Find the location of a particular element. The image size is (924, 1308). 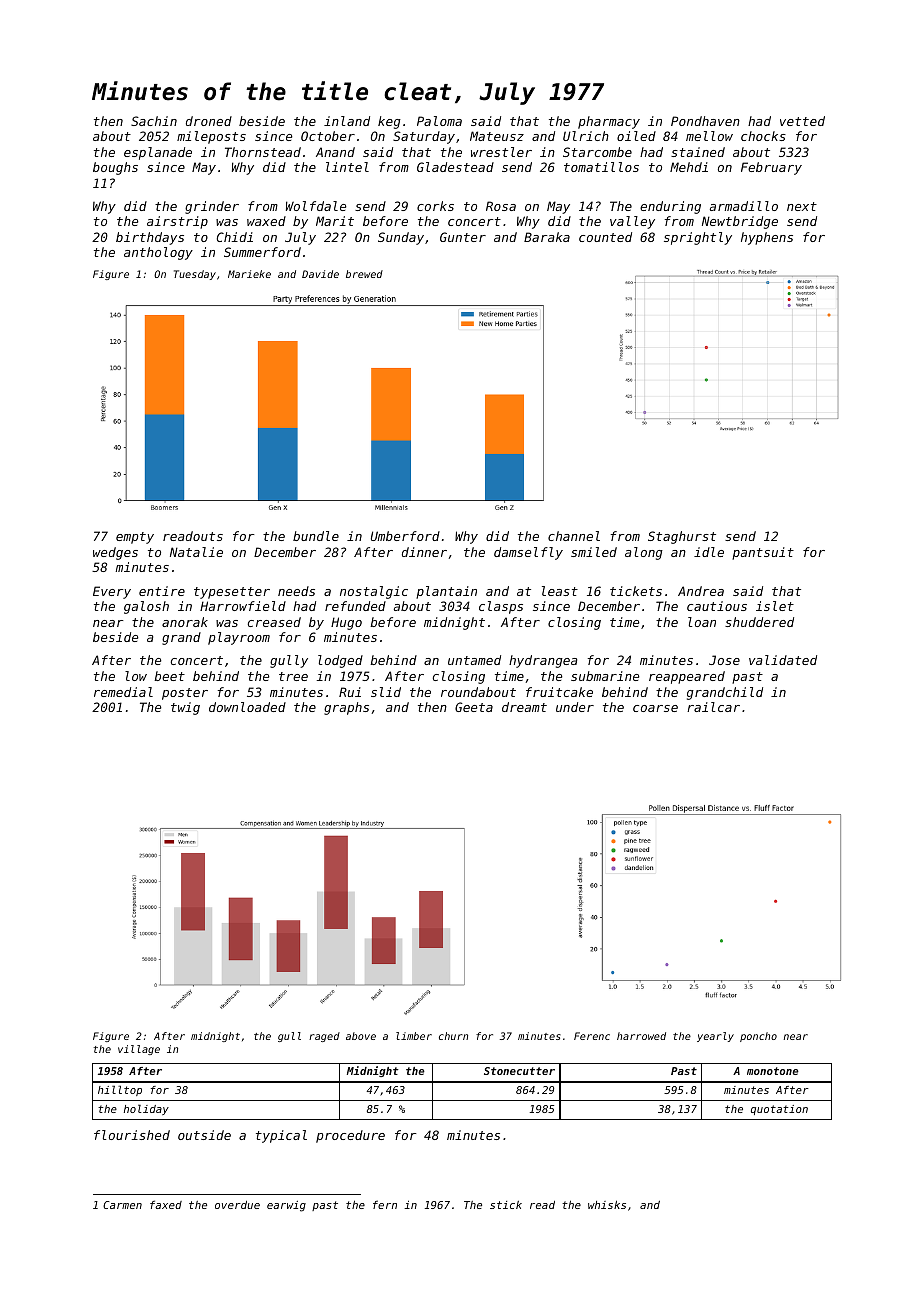

channel is located at coordinates (574, 536).
